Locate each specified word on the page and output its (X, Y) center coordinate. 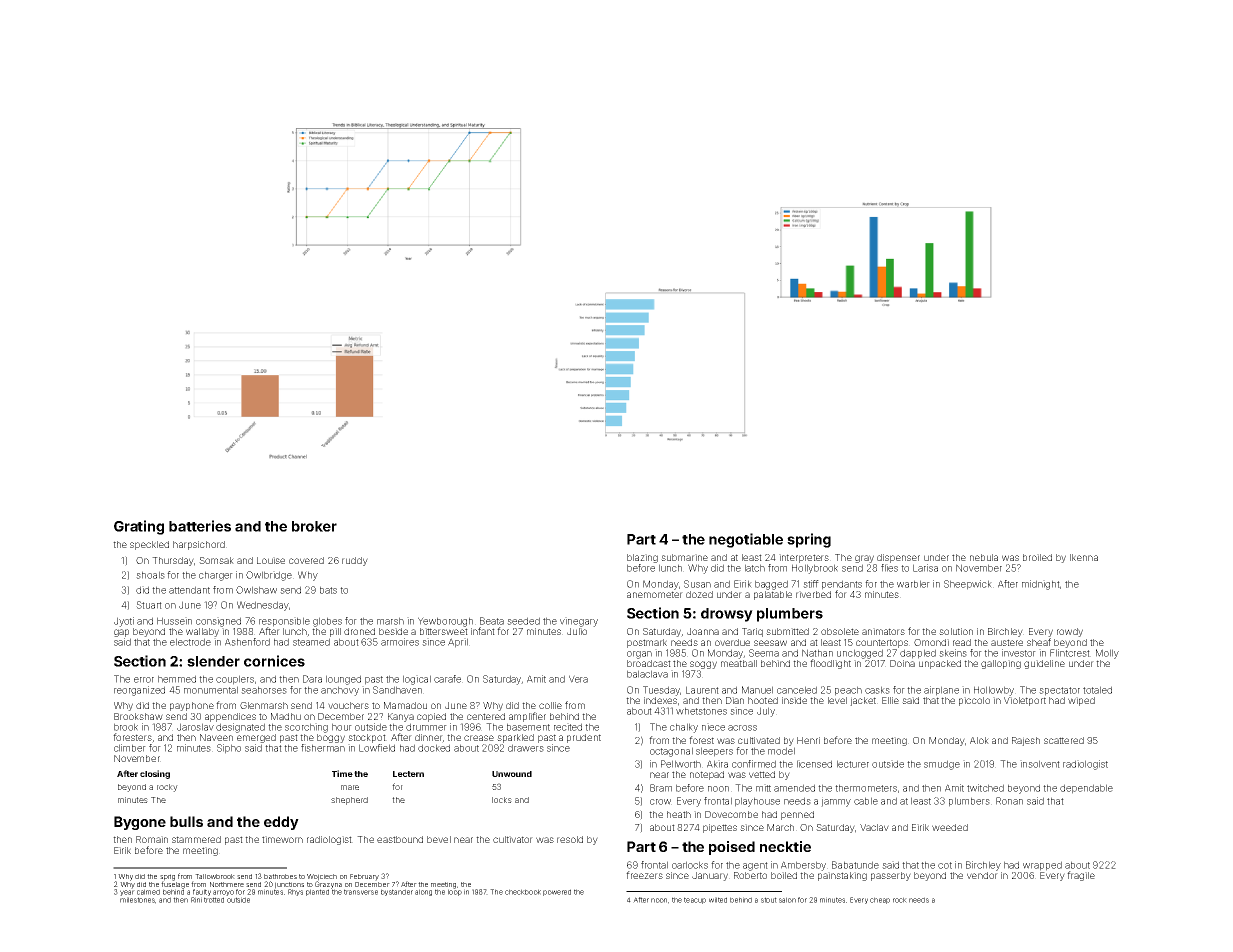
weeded (950, 827)
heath (679, 814)
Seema (764, 653)
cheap (880, 900)
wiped (1081, 701)
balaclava (647, 674)
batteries (200, 526)
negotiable (746, 540)
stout (769, 900)
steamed (311, 642)
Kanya (401, 717)
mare (350, 787)
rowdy (1070, 632)
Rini (196, 900)
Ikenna (1084, 557)
